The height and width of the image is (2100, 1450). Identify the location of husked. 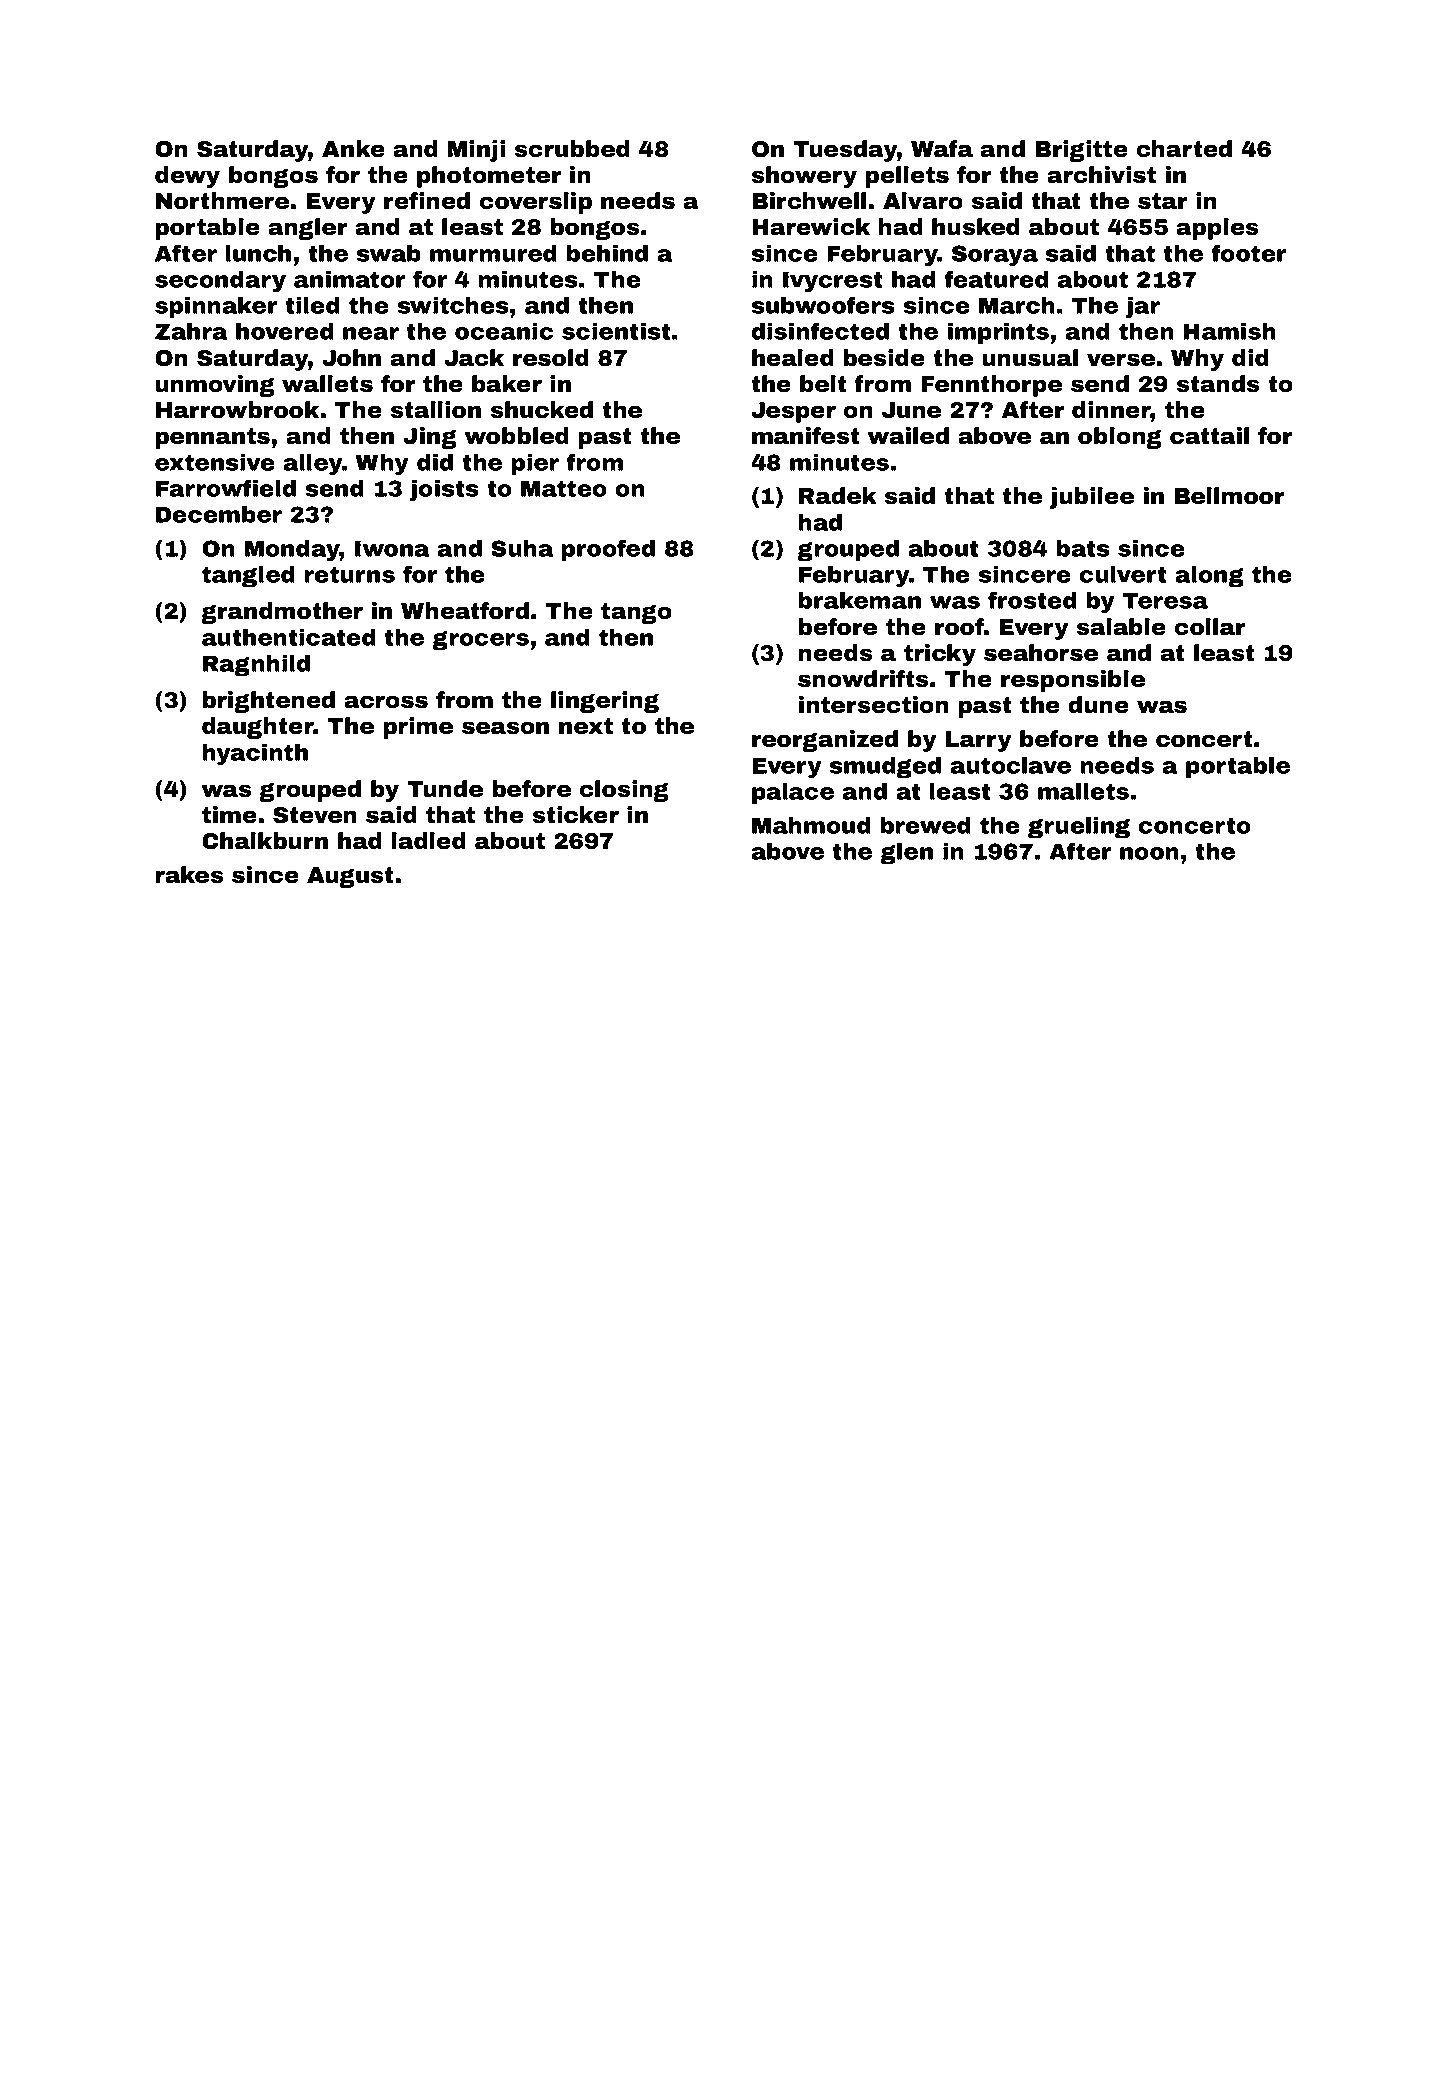
(976, 227).
